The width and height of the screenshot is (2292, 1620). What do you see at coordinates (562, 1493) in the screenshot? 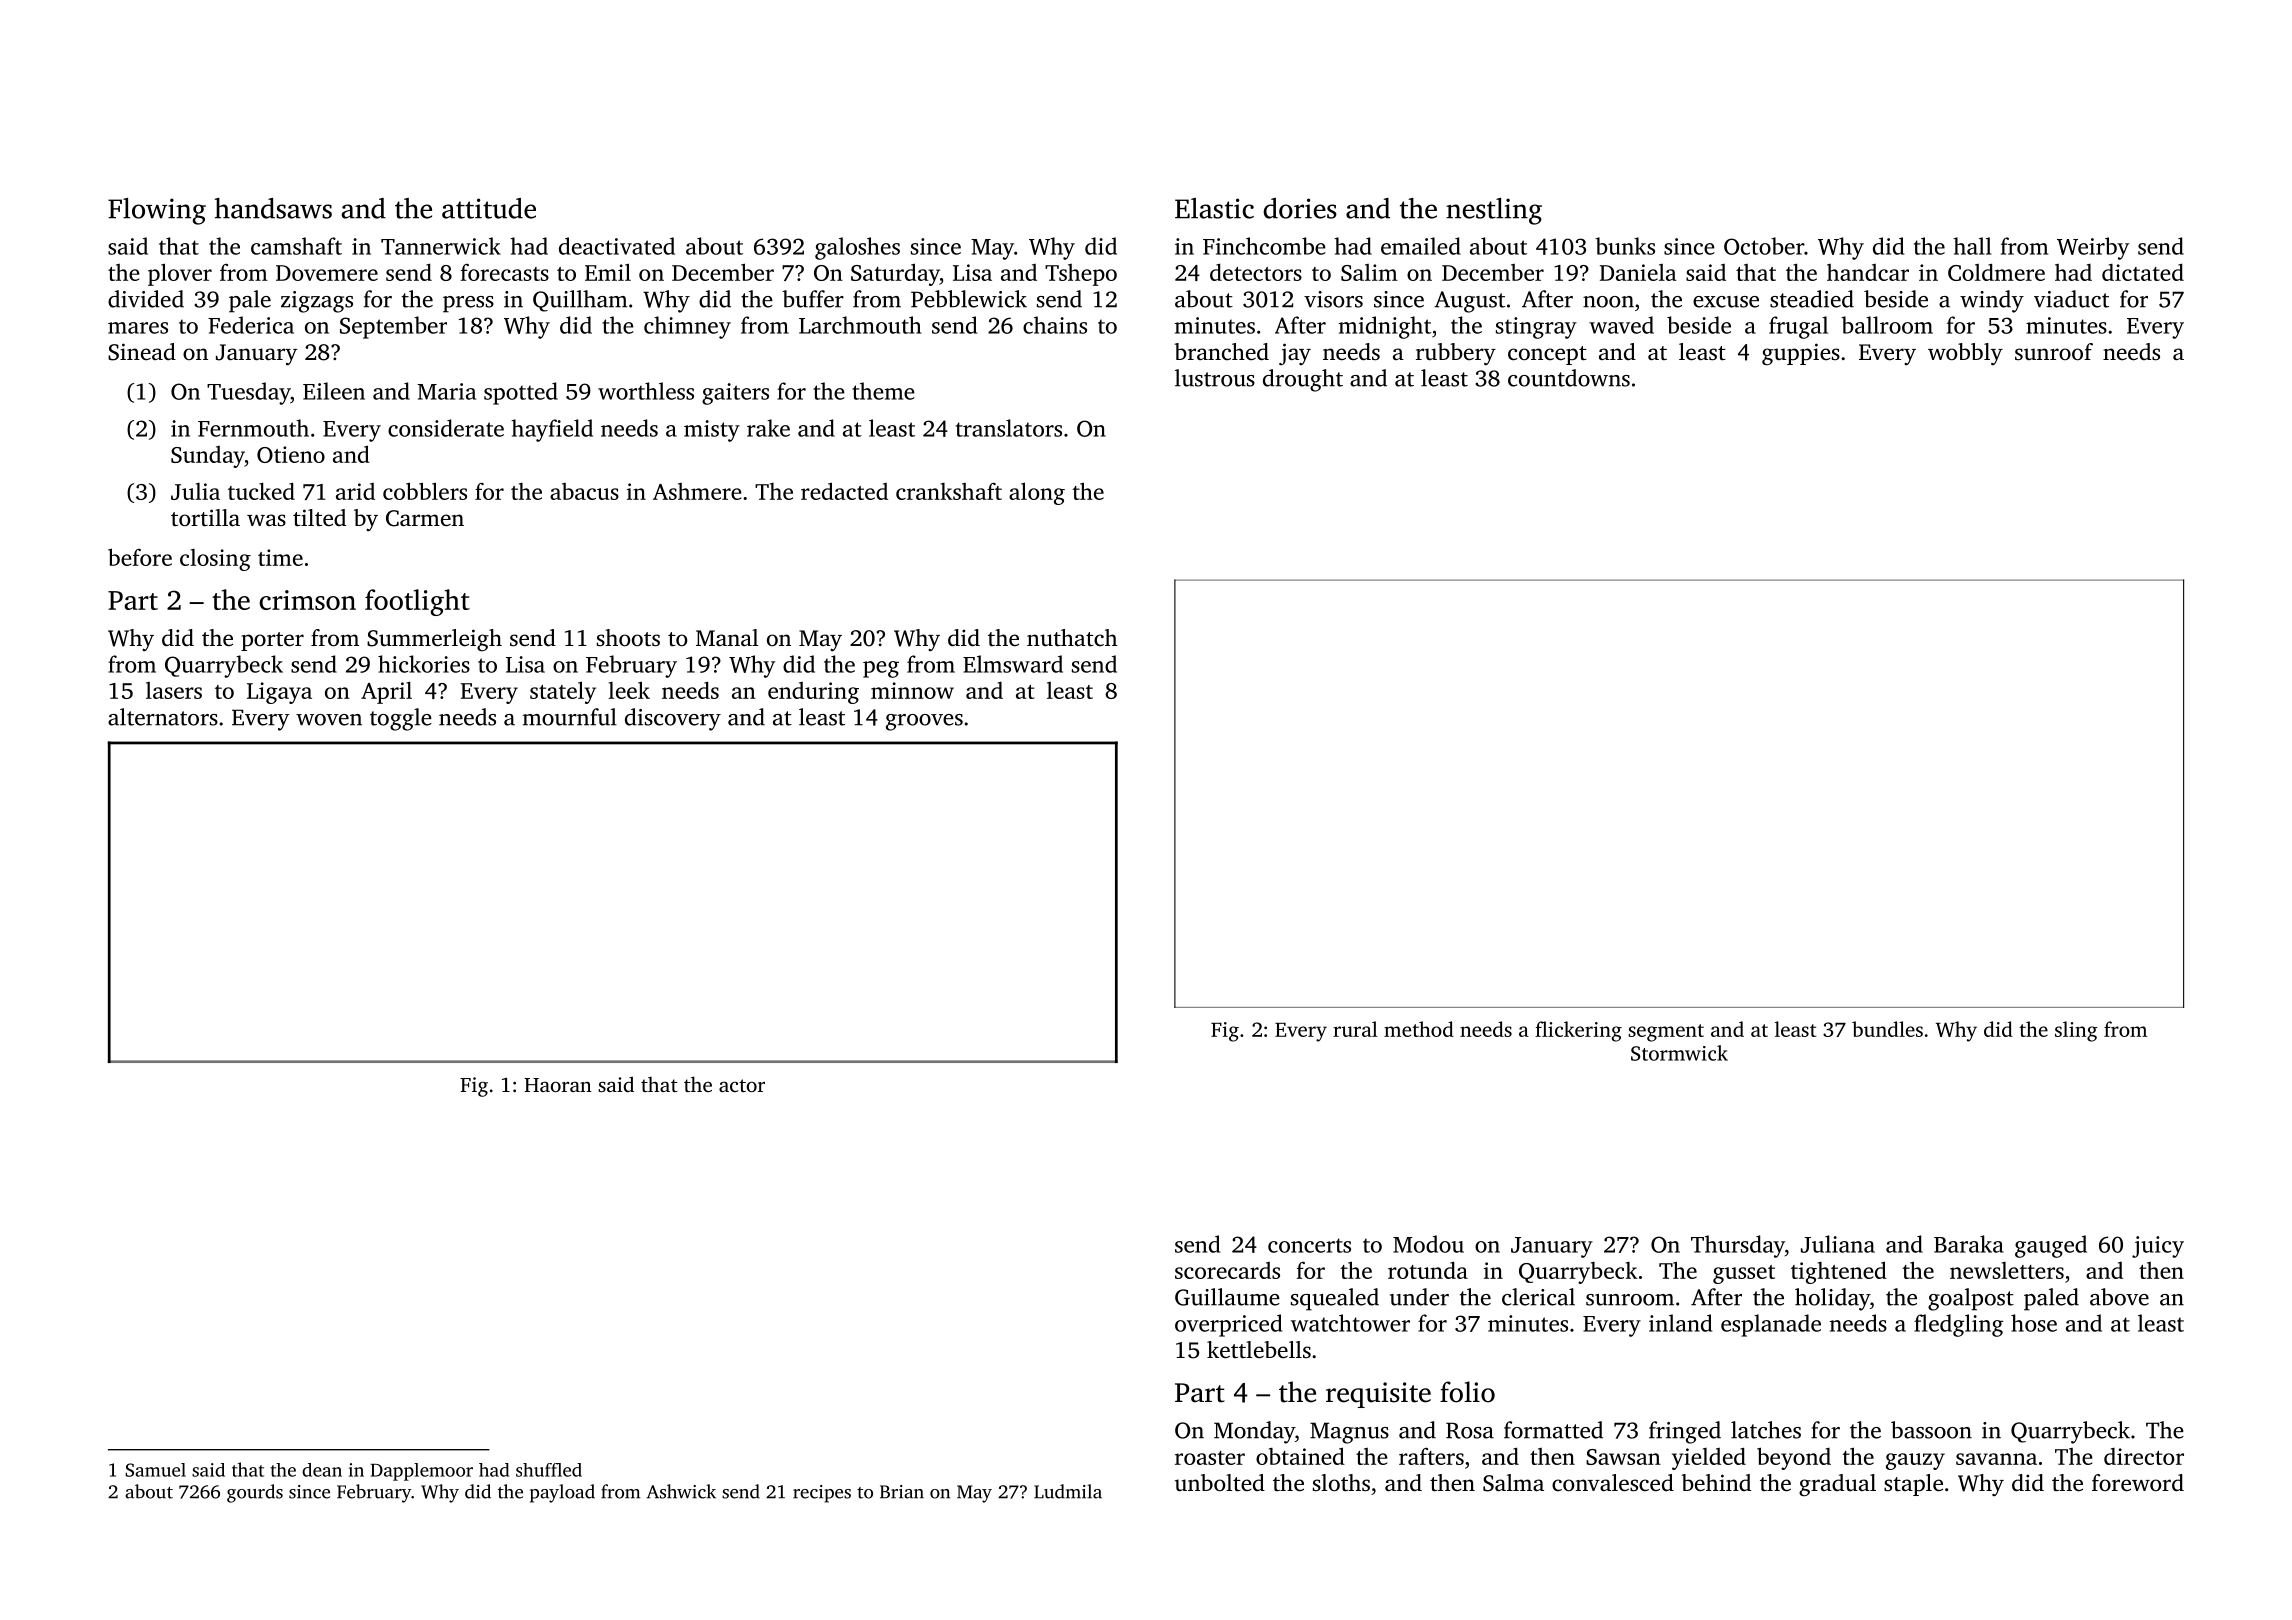
I see `payload` at bounding box center [562, 1493].
